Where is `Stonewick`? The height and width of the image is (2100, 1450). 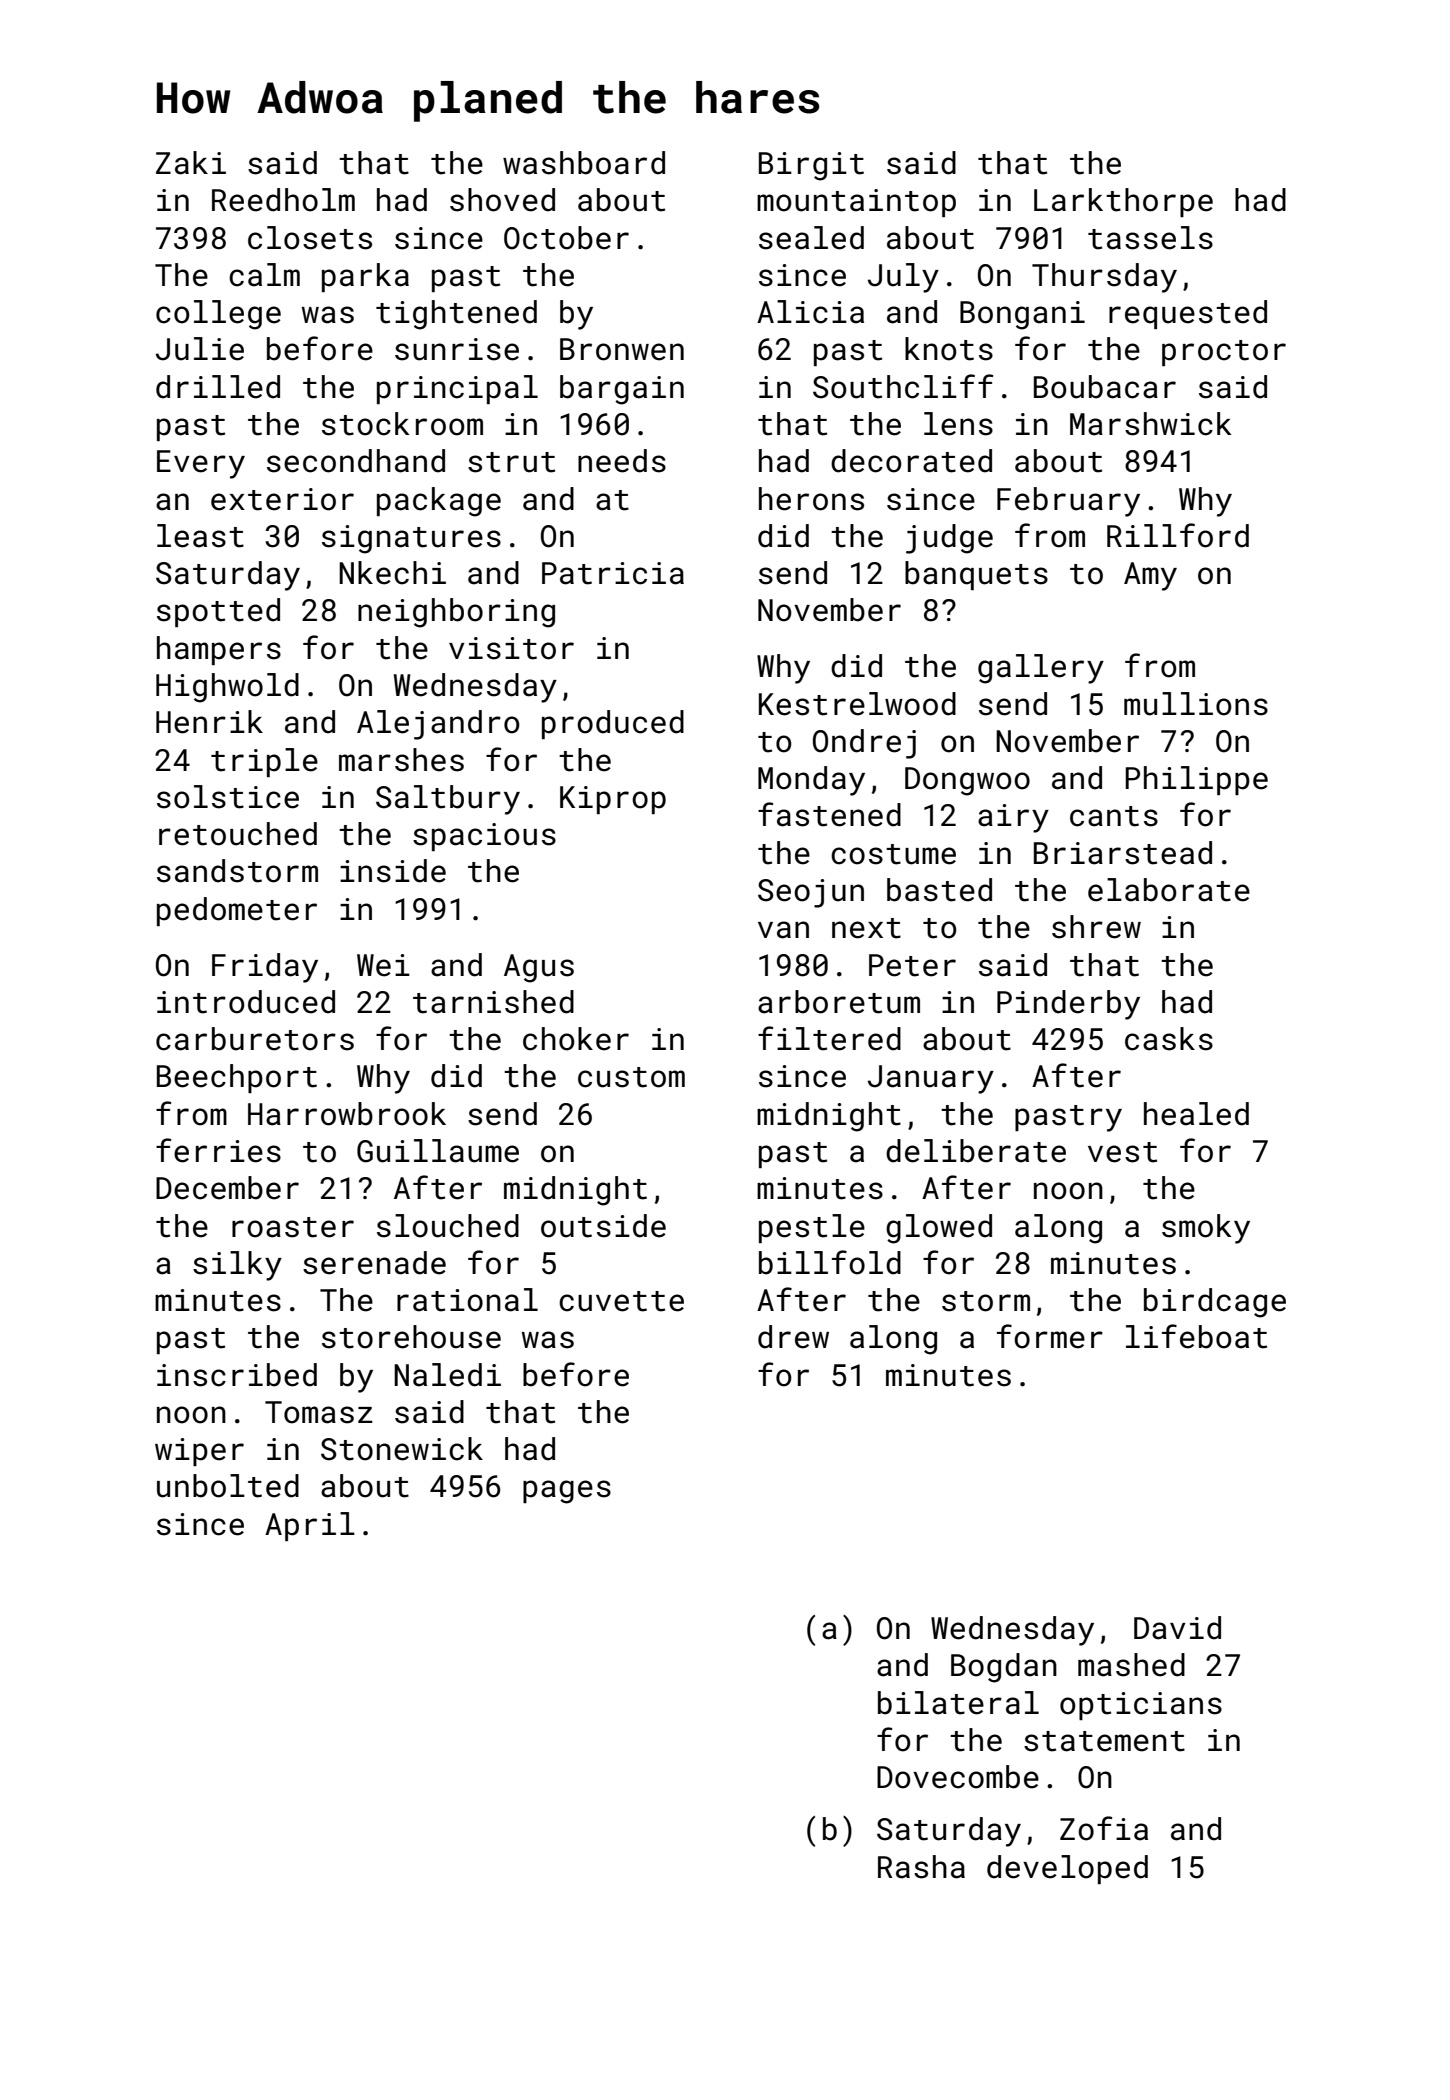
Stonewick is located at coordinates (402, 1449).
